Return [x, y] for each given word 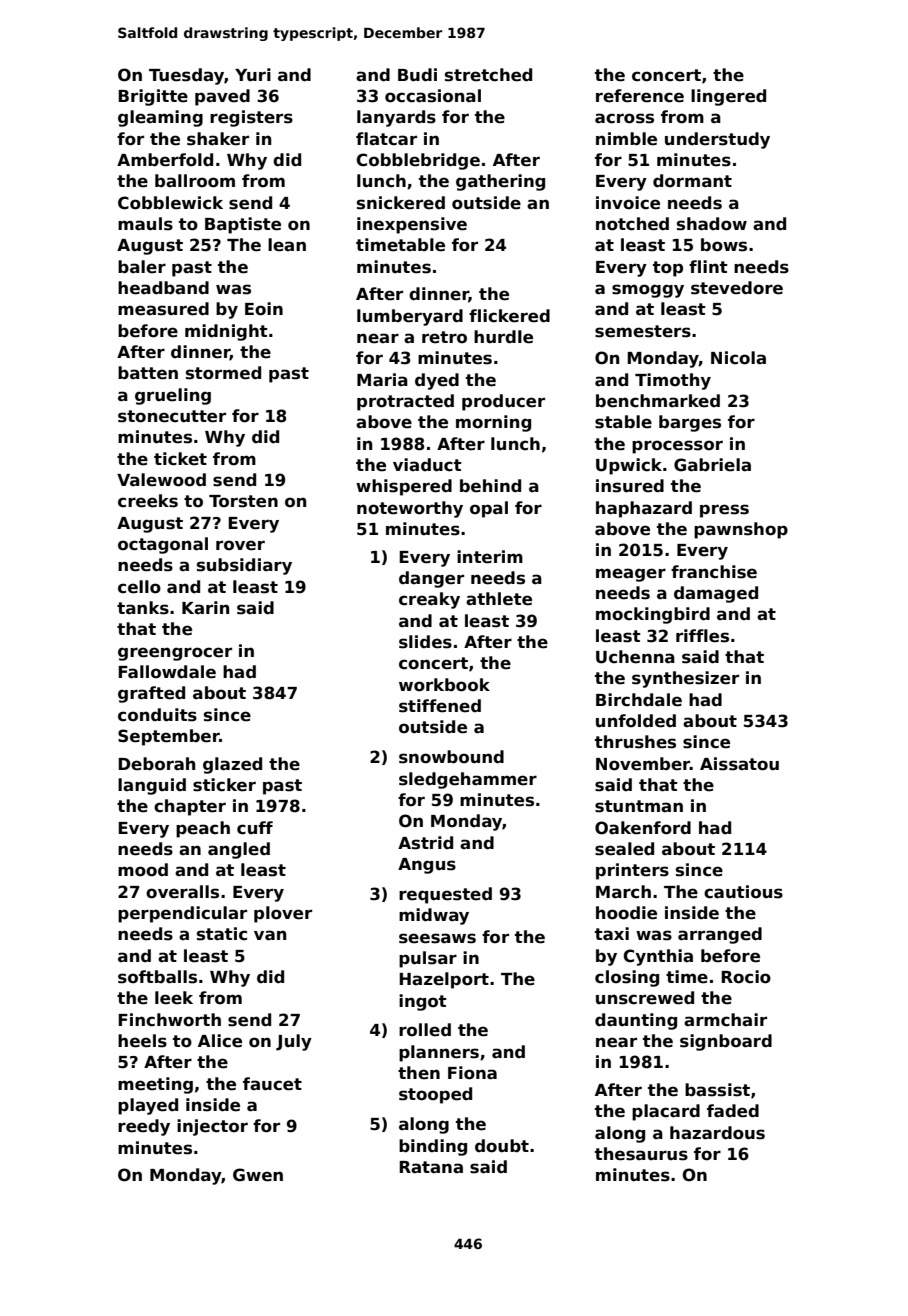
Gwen [258, 1175]
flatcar [386, 139]
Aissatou [739, 764]
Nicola [738, 358]
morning [493, 423]
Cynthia [658, 957]
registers [251, 118]
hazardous [717, 1133]
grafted [151, 694]
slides [425, 642]
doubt [502, 1146]
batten [148, 373]
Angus [427, 866]
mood [143, 870]
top [668, 269]
